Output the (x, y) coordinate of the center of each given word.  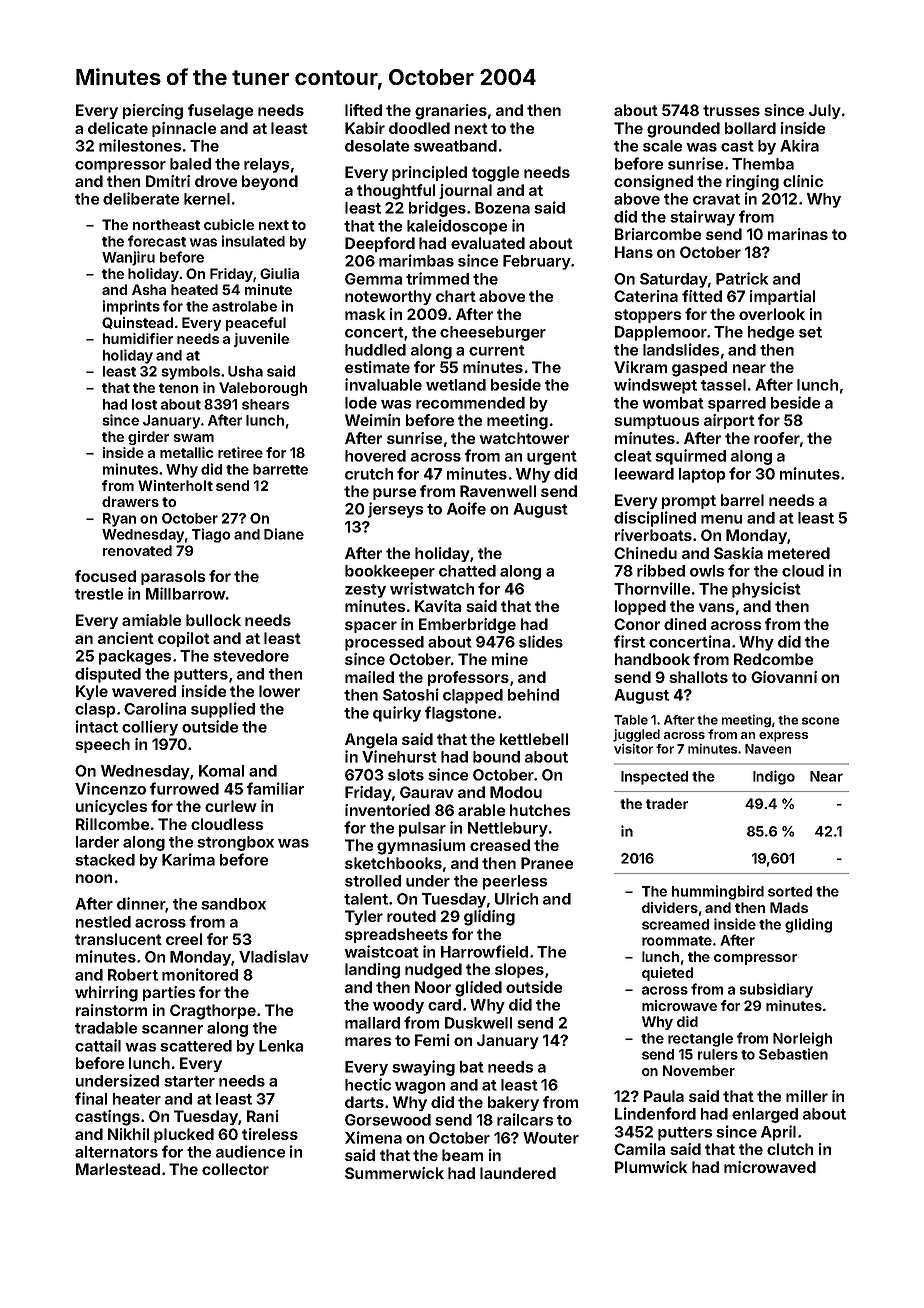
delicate (118, 128)
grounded (683, 130)
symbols (190, 373)
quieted (667, 974)
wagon (420, 1088)
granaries (451, 112)
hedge (771, 333)
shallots (698, 677)
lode (361, 403)
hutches (540, 810)
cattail (98, 1045)
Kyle (92, 692)
